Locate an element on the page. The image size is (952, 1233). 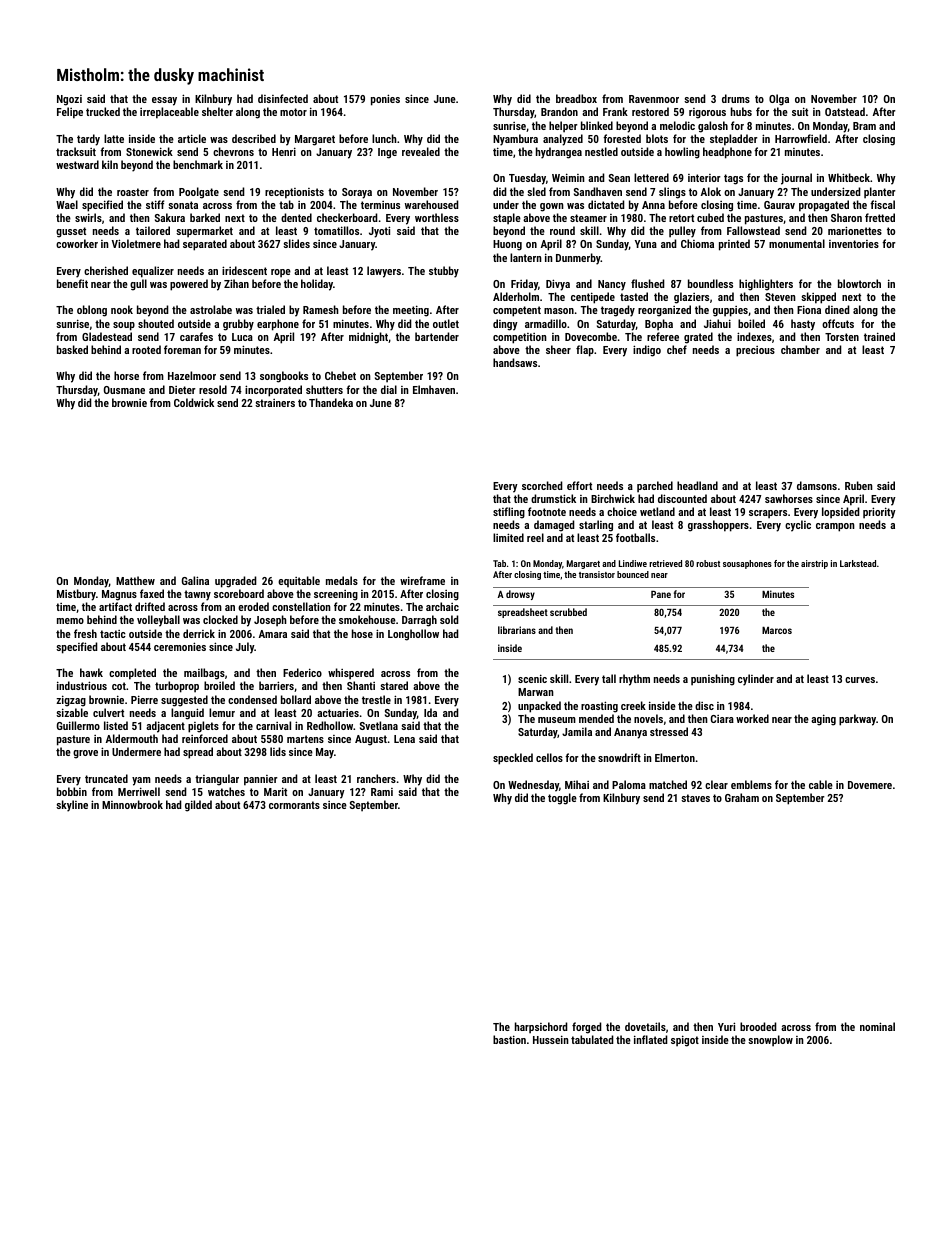
memo is located at coordinates (70, 621).
